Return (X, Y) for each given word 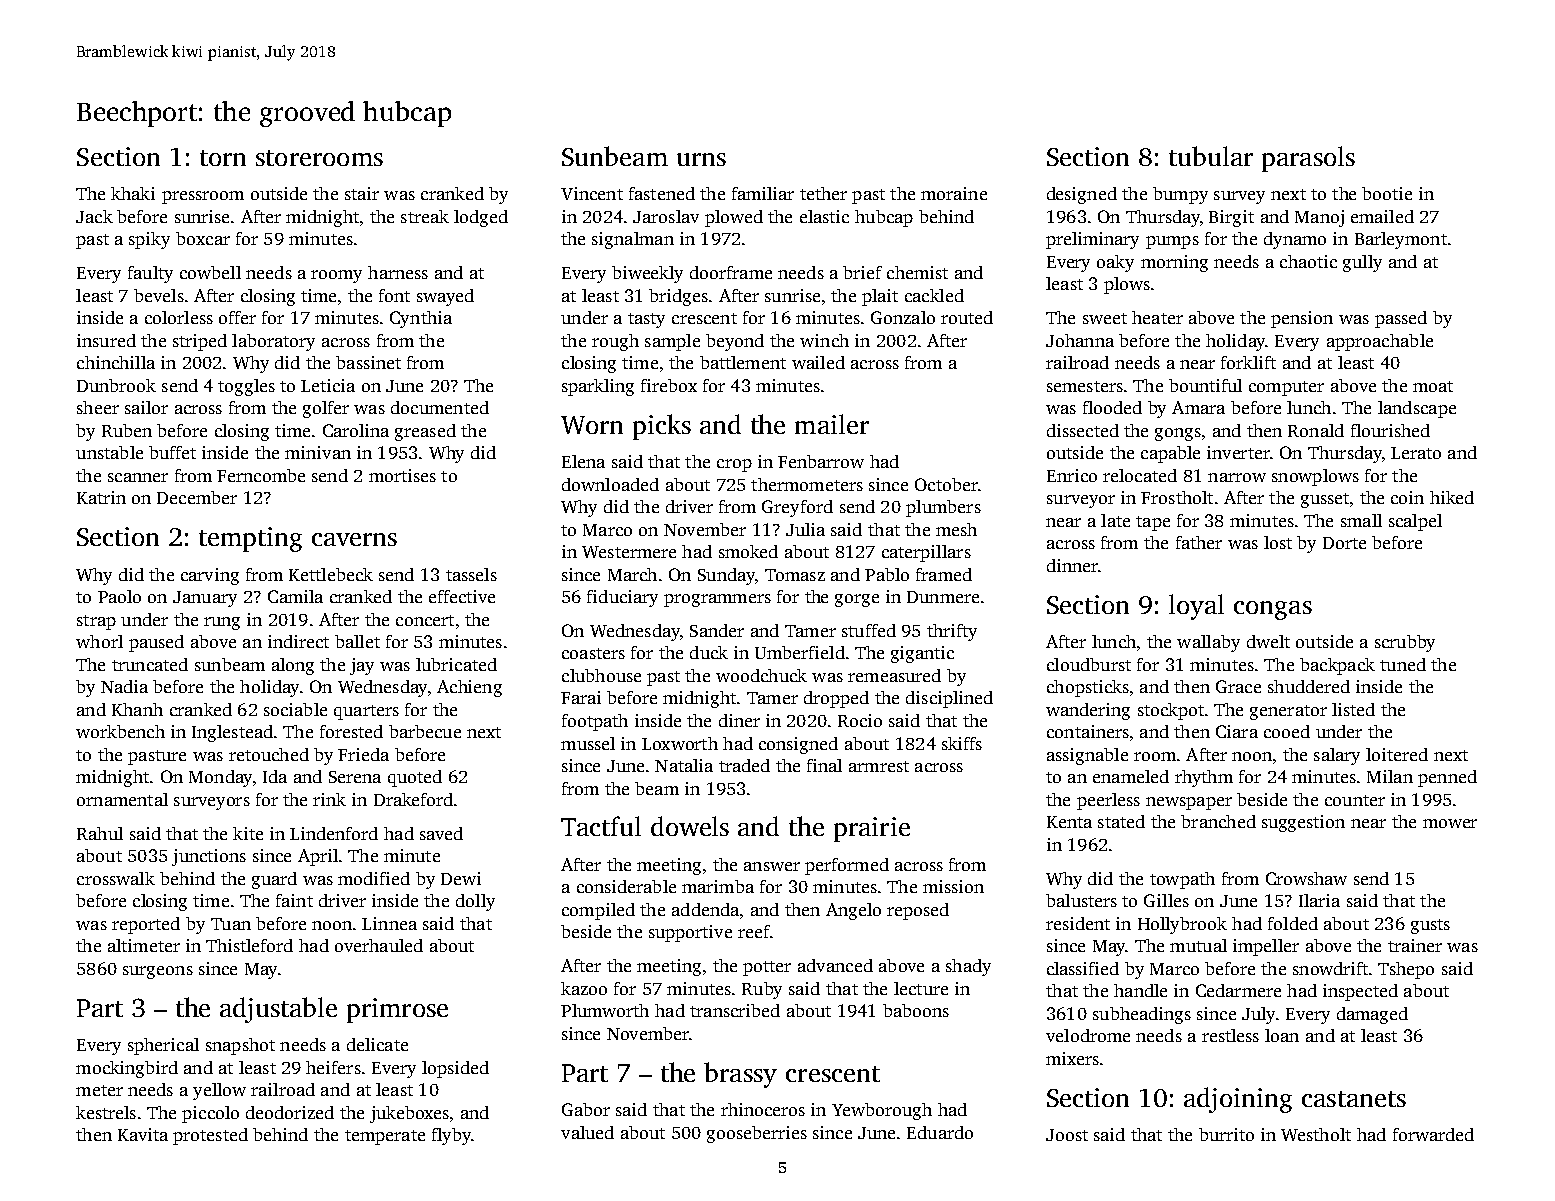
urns (701, 159)
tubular (1211, 156)
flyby (451, 1136)
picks (662, 427)
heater (1157, 317)
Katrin (101, 497)
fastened (662, 193)
